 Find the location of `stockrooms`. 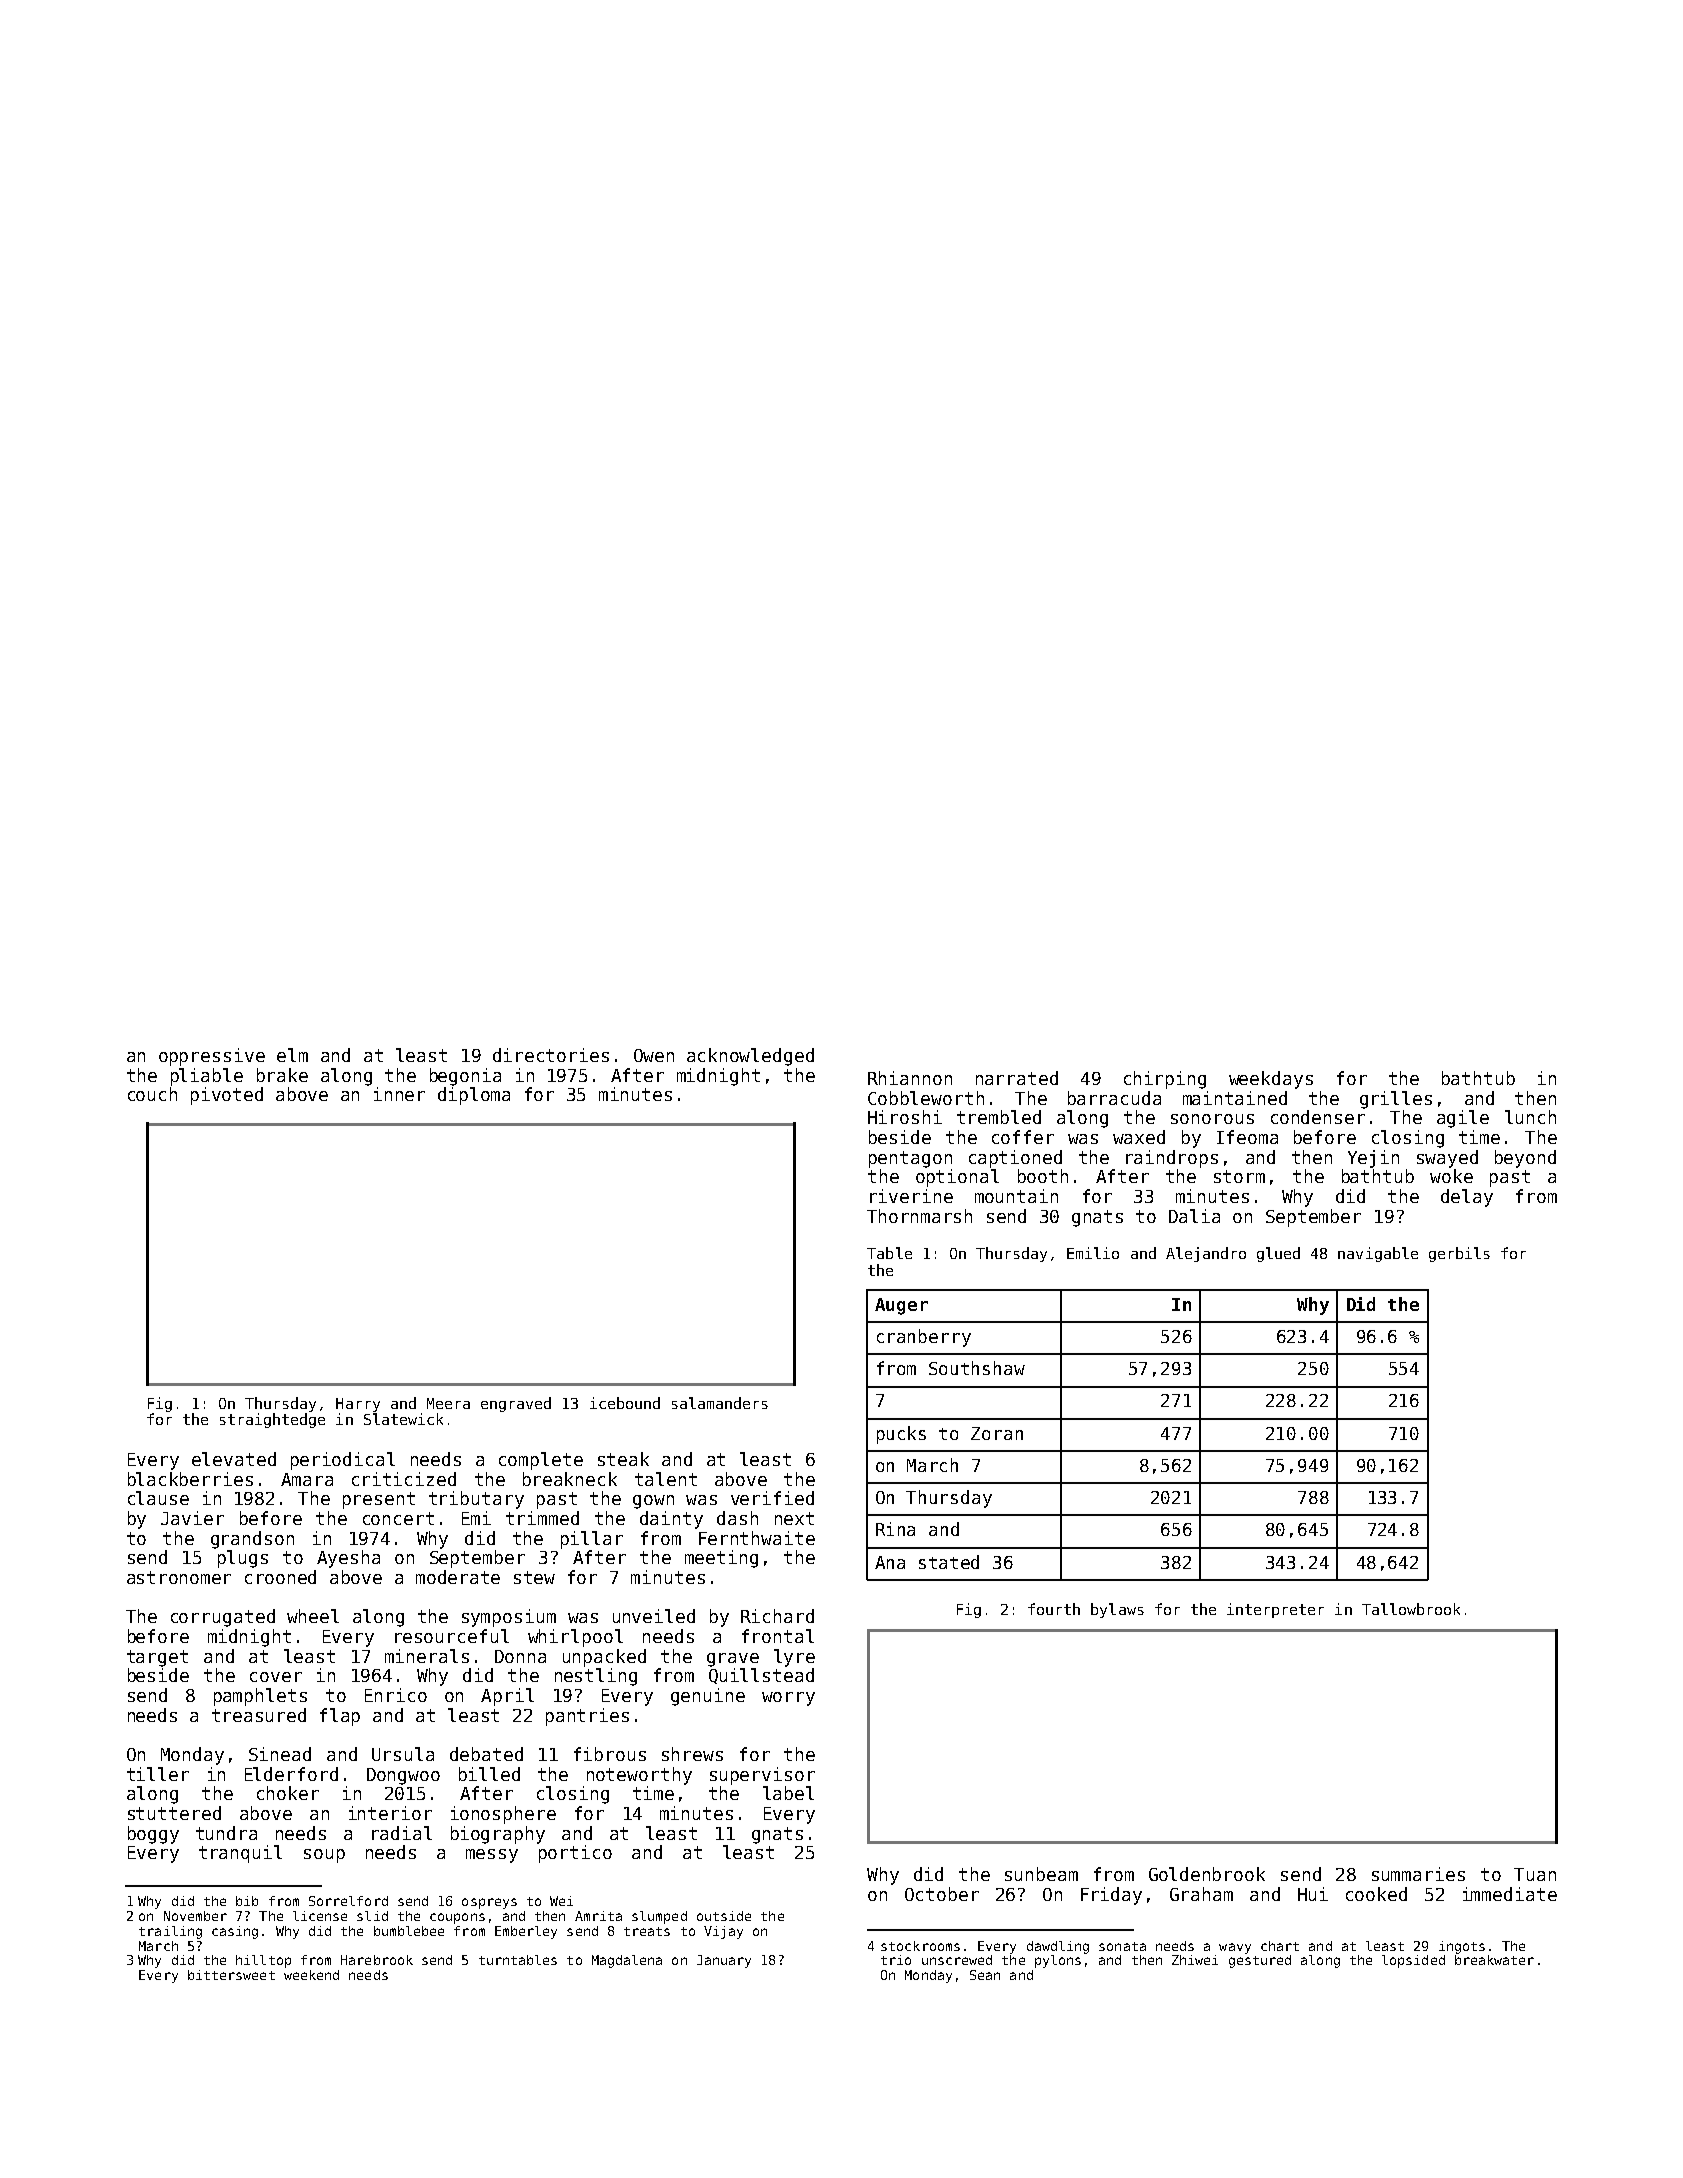

stockrooms is located at coordinates (920, 1946).
